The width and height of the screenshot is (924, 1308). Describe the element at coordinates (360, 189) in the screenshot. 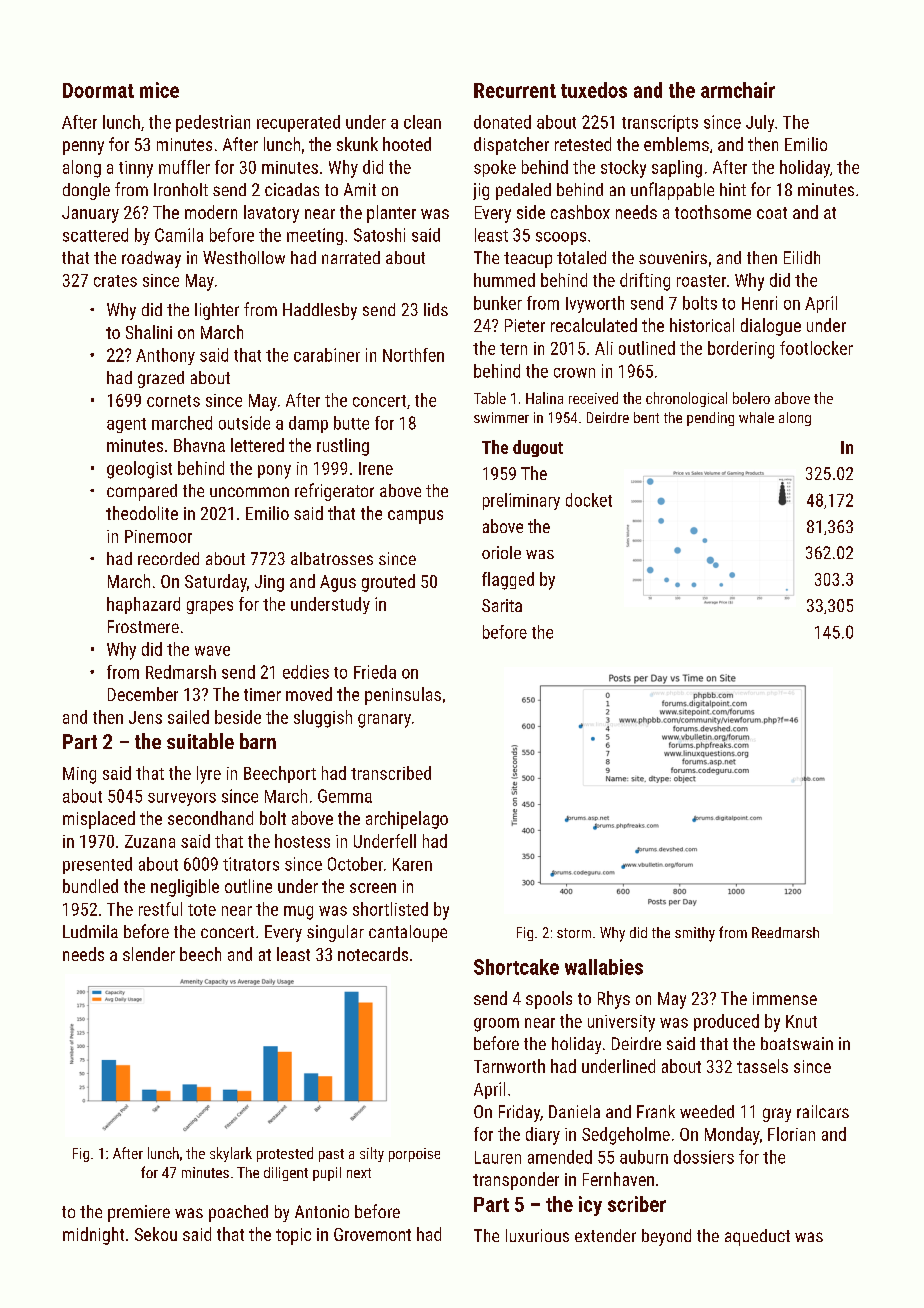

I see `Amit` at that location.
